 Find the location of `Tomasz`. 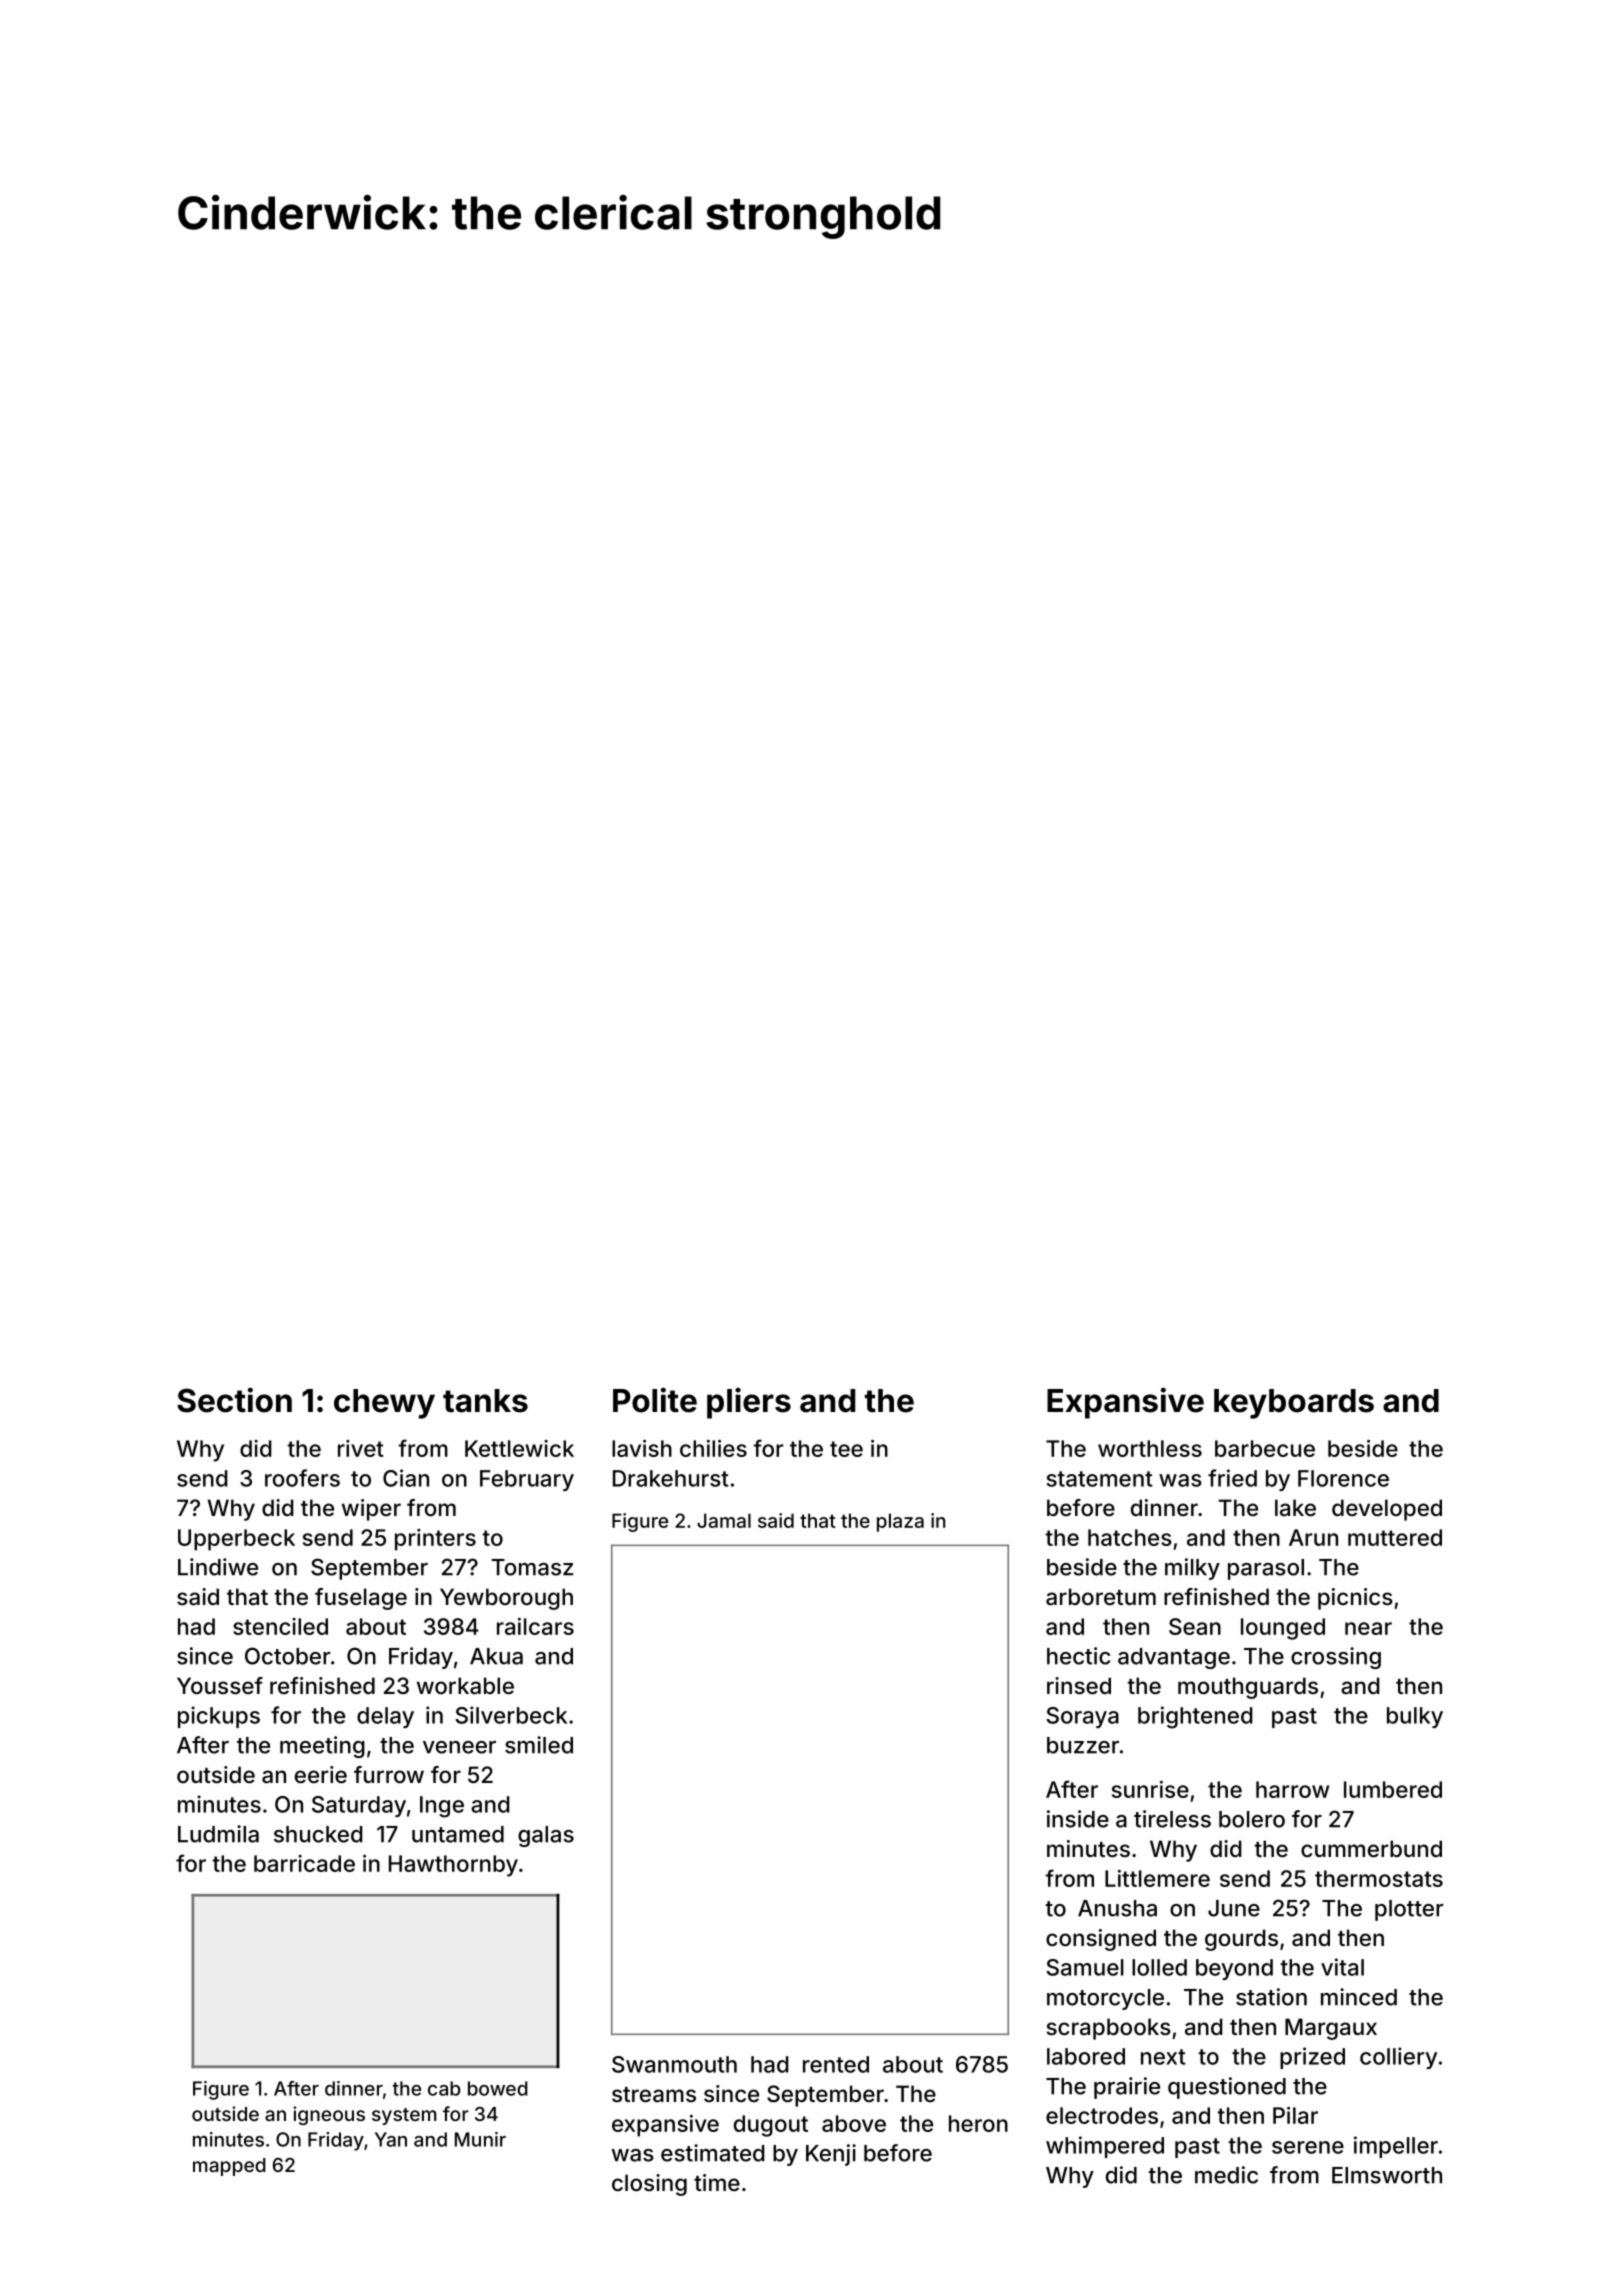

Tomasz is located at coordinates (532, 1567).
